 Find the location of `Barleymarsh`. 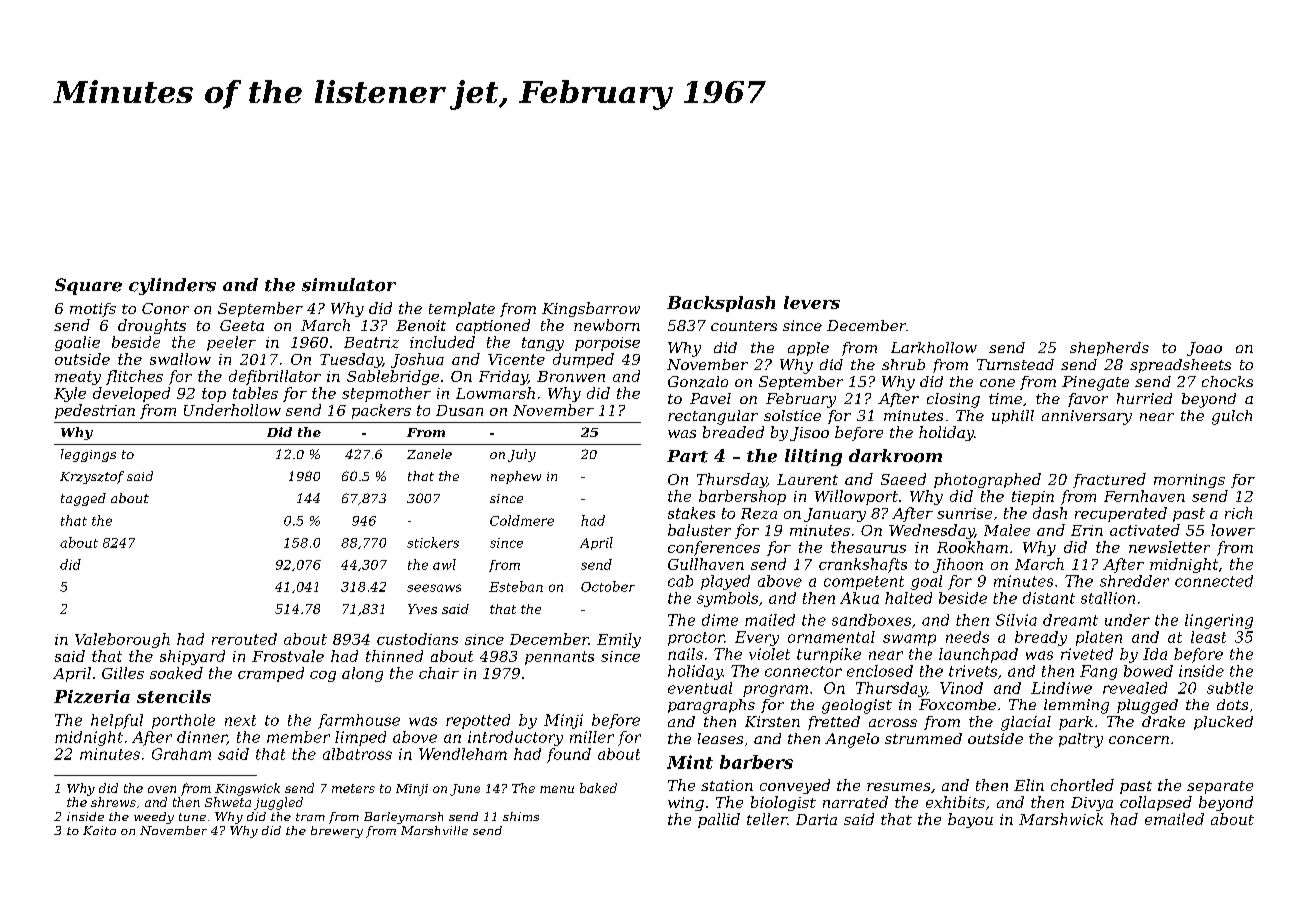

Barleymarsh is located at coordinates (403, 818).
